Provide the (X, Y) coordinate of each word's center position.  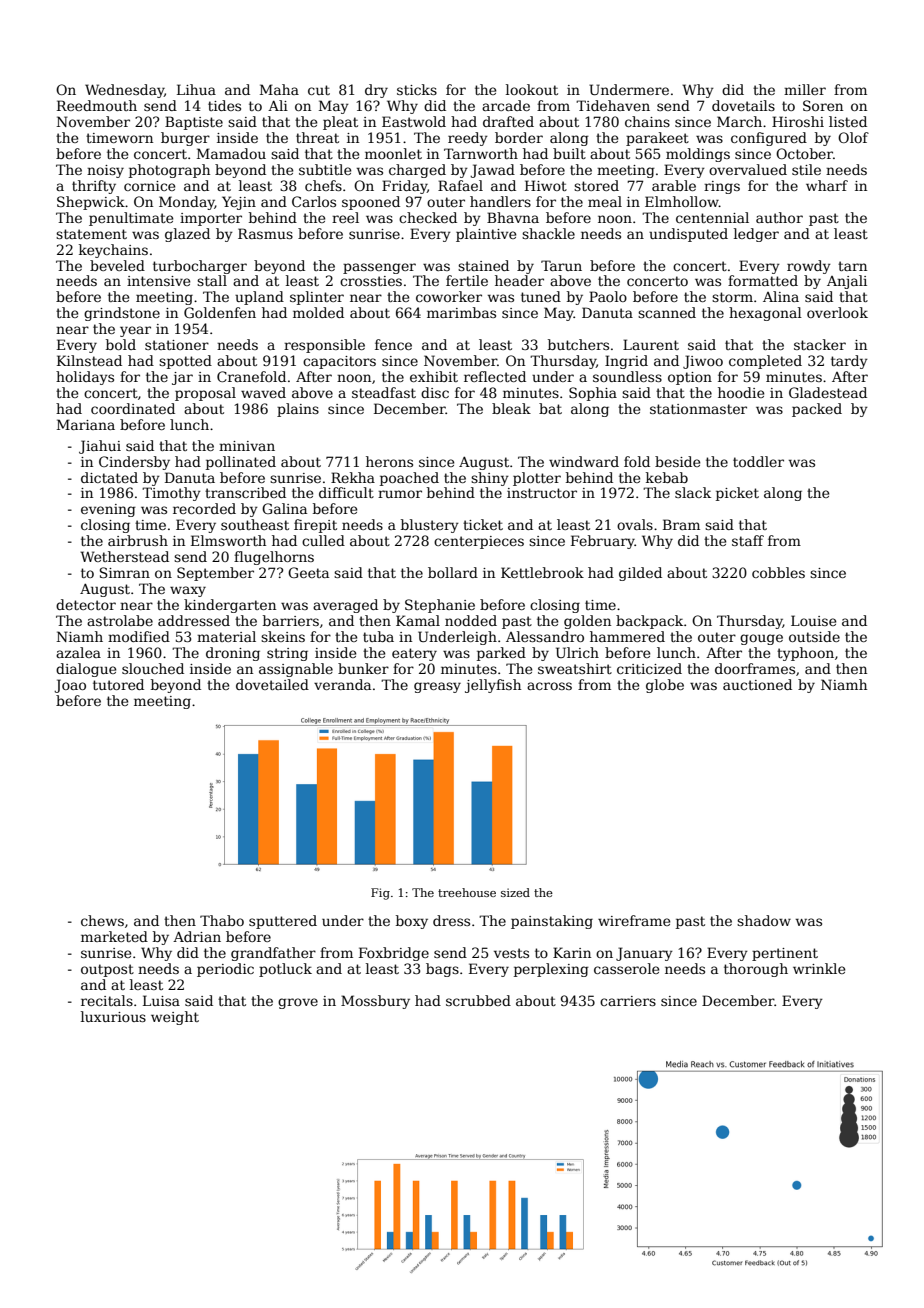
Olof (853, 137)
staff (748, 540)
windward (584, 461)
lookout (532, 89)
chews (102, 920)
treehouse (467, 892)
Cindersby (134, 463)
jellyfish (493, 686)
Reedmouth (97, 105)
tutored (118, 684)
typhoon (805, 654)
